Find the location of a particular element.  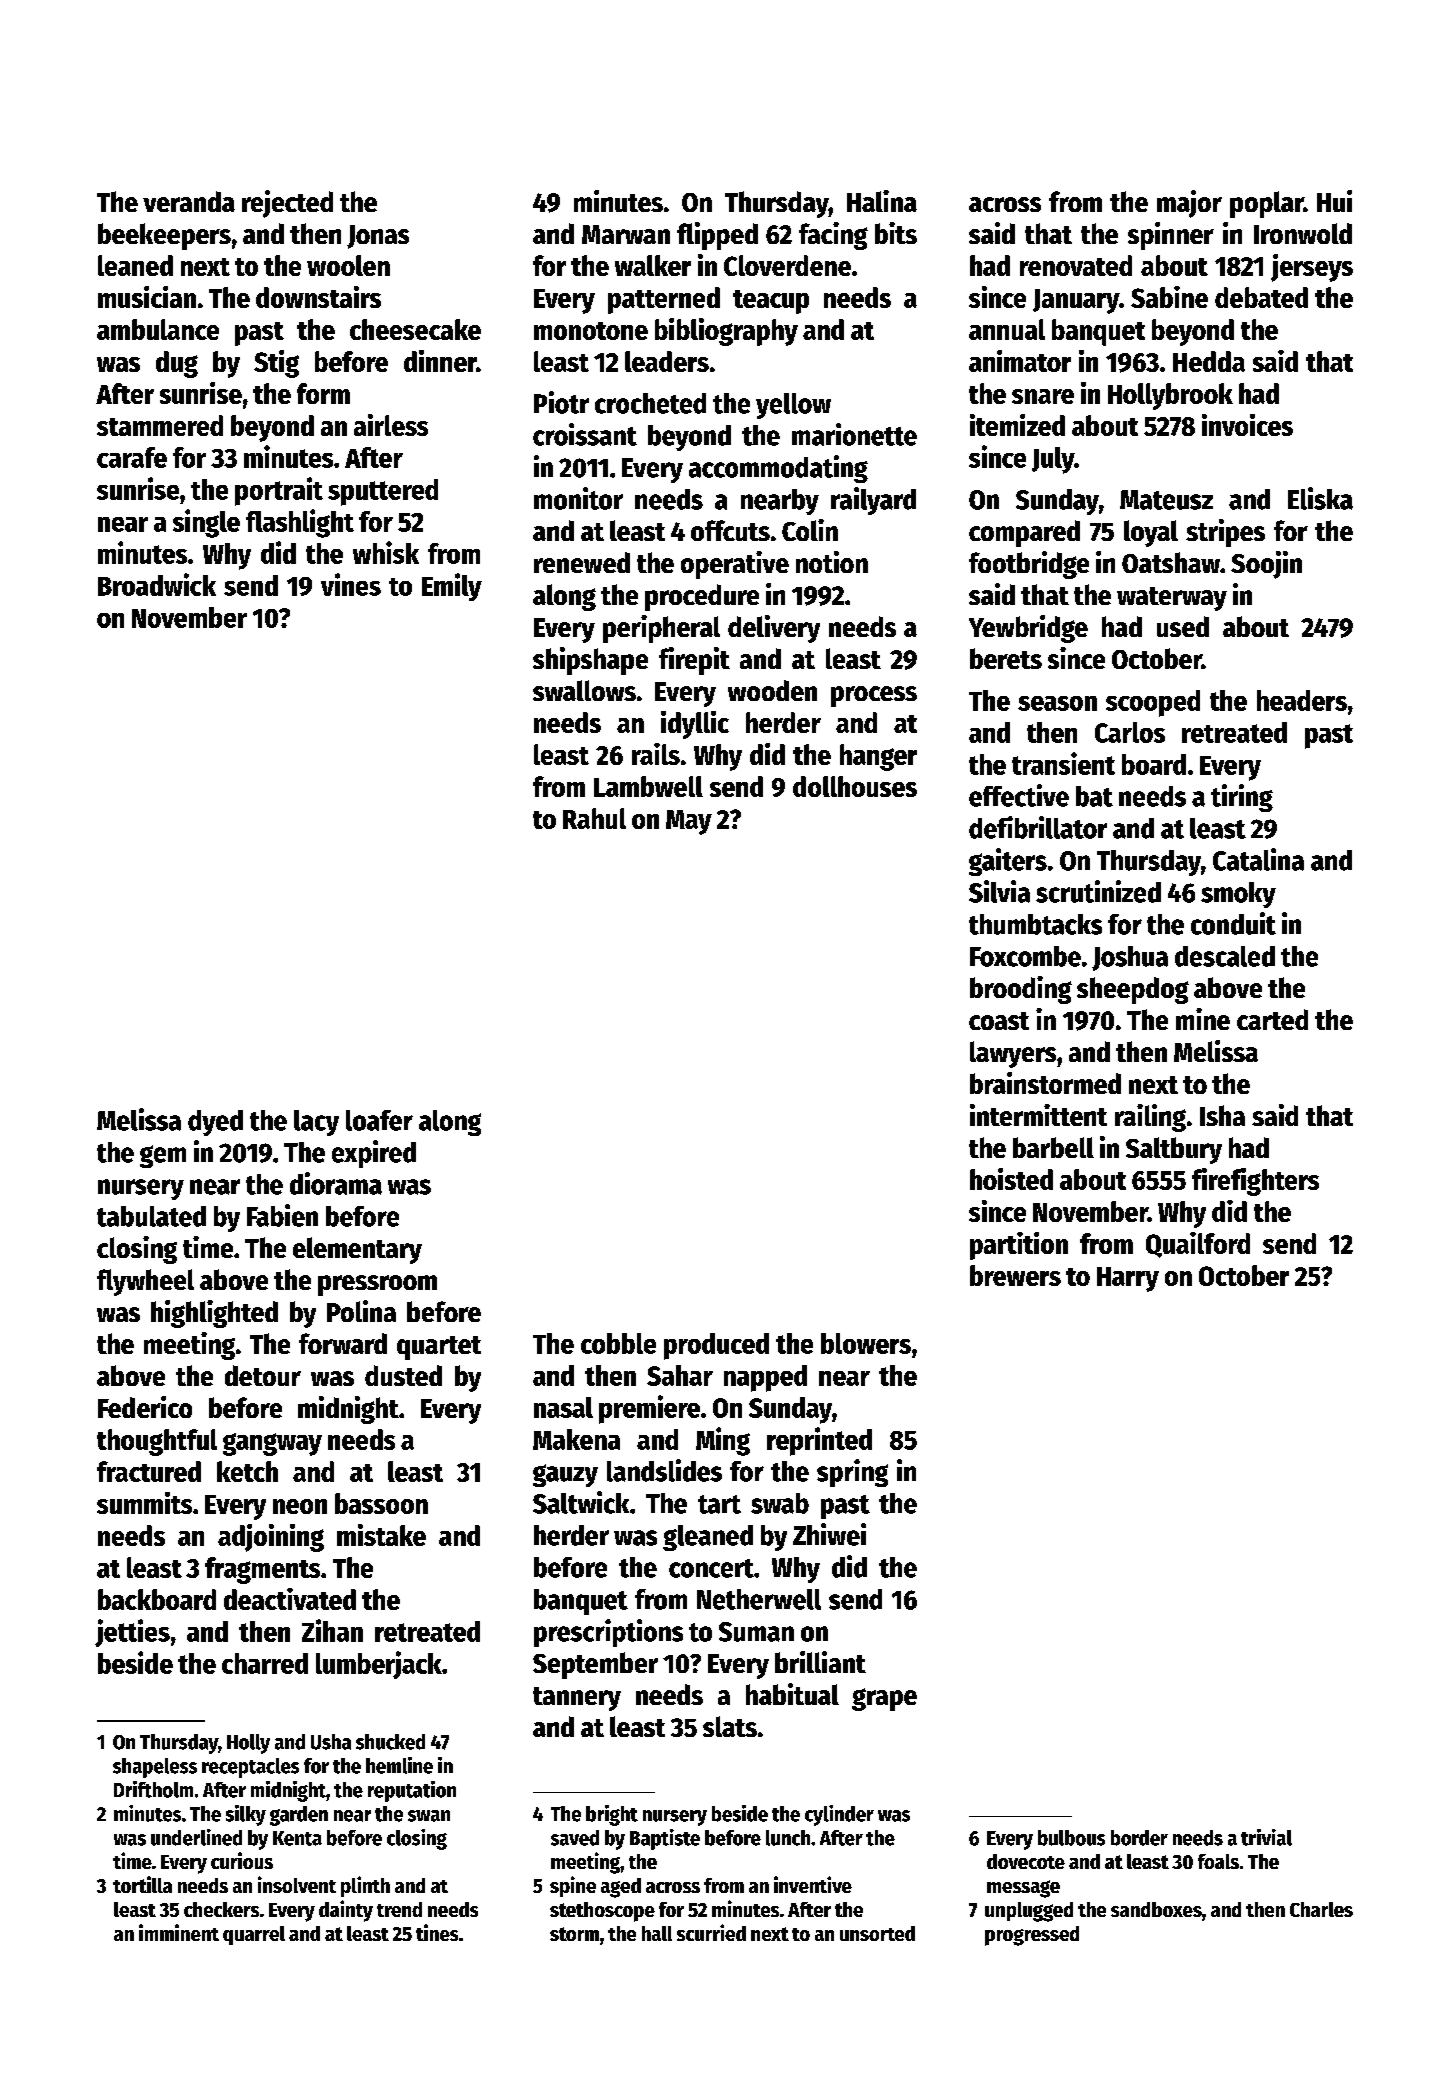

Halina is located at coordinates (882, 201).
